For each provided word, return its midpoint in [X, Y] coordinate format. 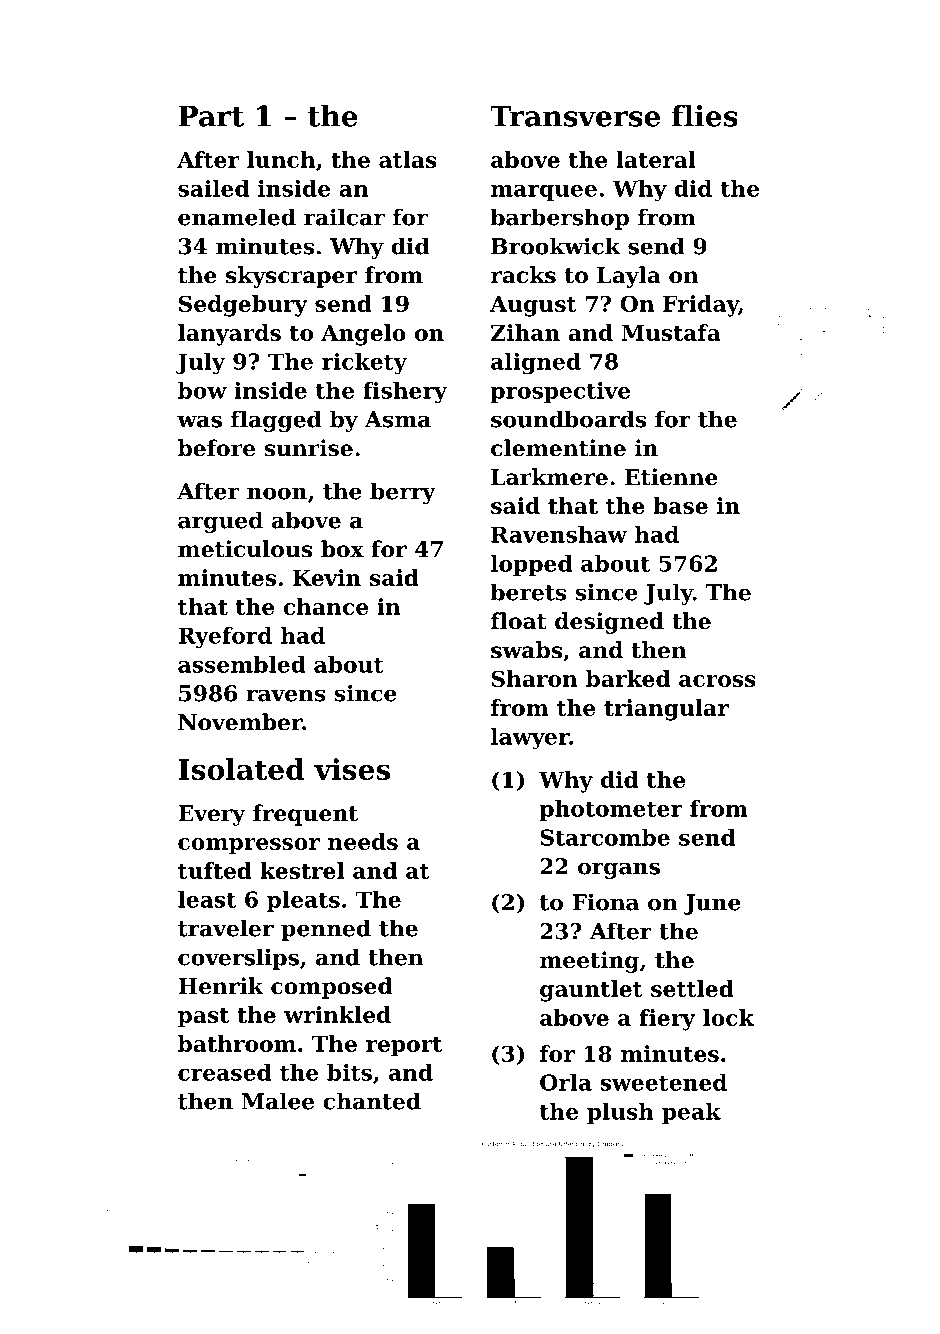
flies [705, 116]
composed [331, 988]
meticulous [245, 549]
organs [619, 870]
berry [403, 493]
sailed [213, 188]
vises [352, 769]
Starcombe [605, 837]
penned [326, 930]
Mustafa [671, 332]
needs [363, 841]
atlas [408, 159]
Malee [278, 1101]
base [680, 505]
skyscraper [291, 277]
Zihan [525, 332]
